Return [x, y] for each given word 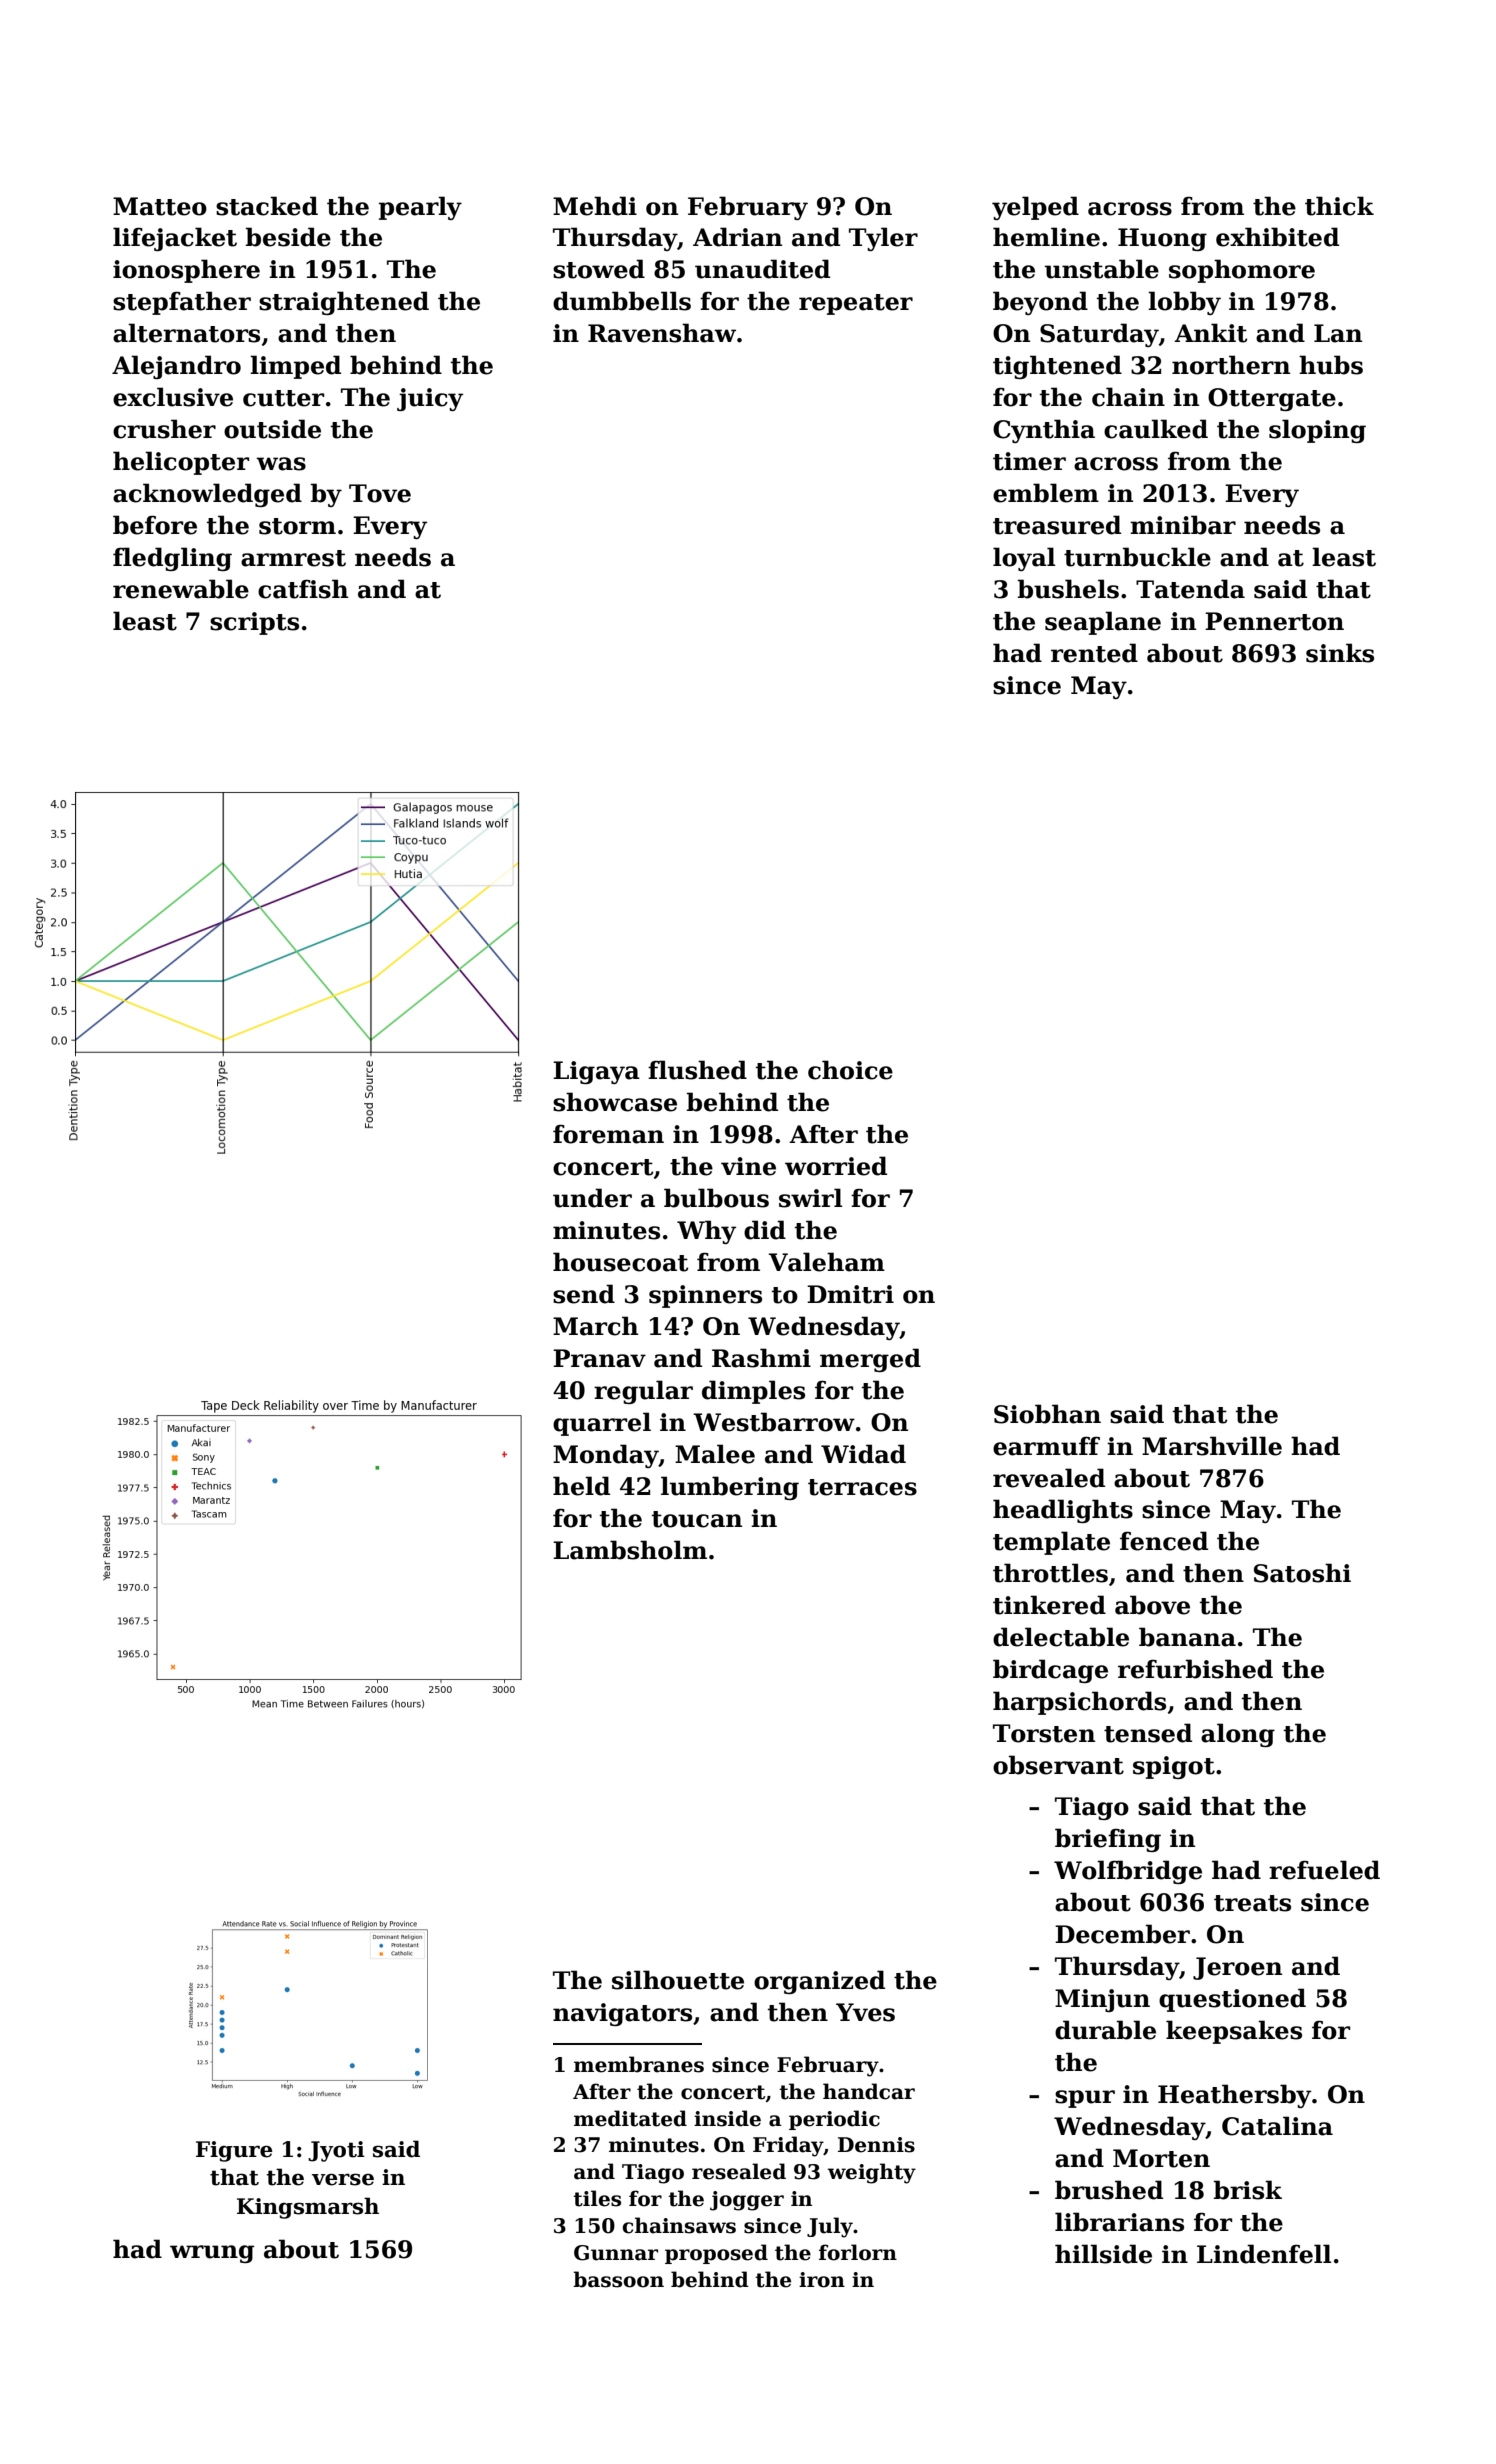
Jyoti [336, 2151]
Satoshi [1302, 1573]
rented [1094, 653]
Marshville [1212, 1446]
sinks [1340, 653]
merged [870, 1360]
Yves [865, 2012]
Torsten [1044, 1733]
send [584, 1294]
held [581, 1486]
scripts [254, 623]
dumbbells [622, 301]
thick [1339, 206]
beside [288, 237]
